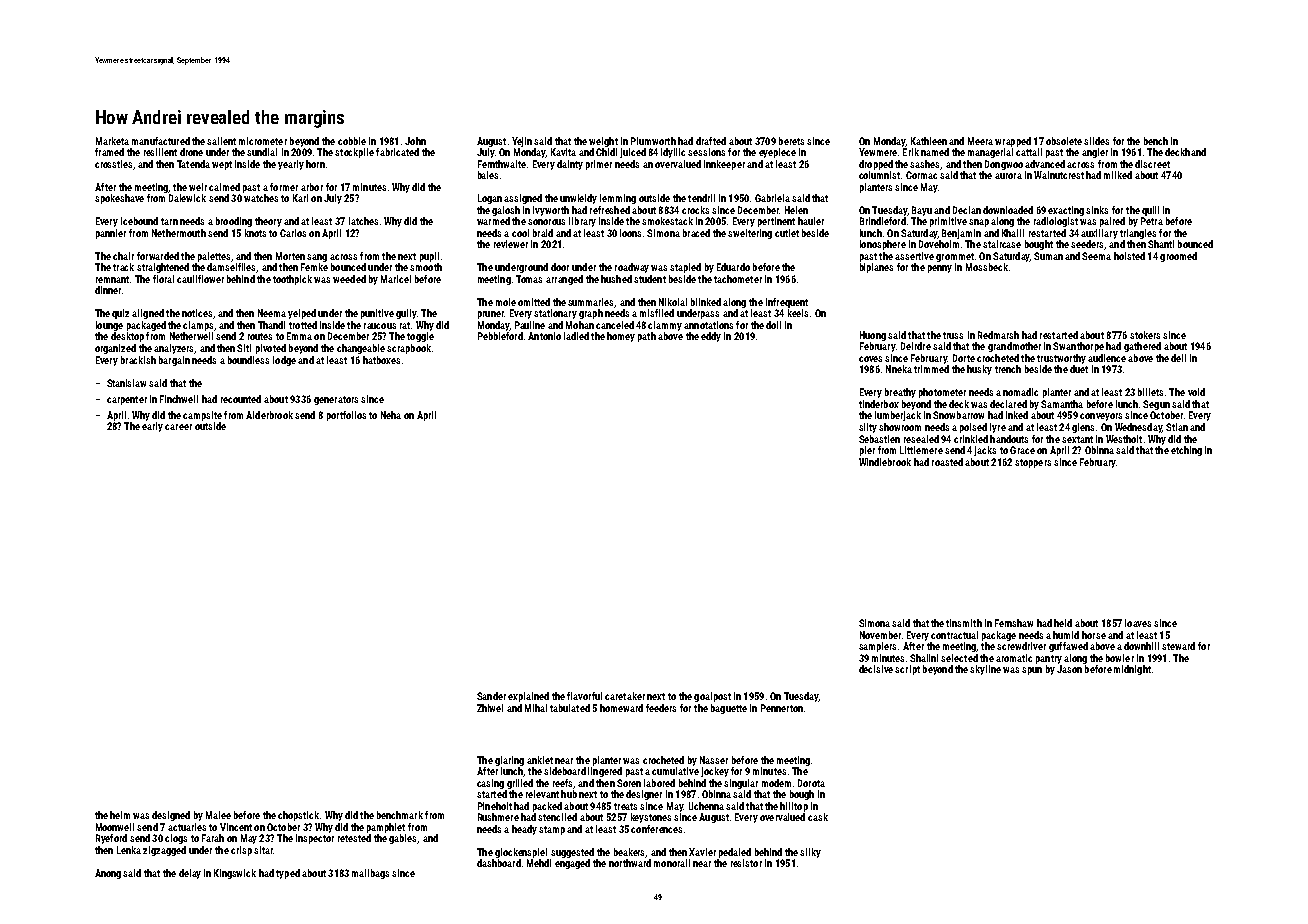 This screenshot has width=1308, height=924. Describe the element at coordinates (980, 141) in the screenshot. I see `Meera` at that location.
